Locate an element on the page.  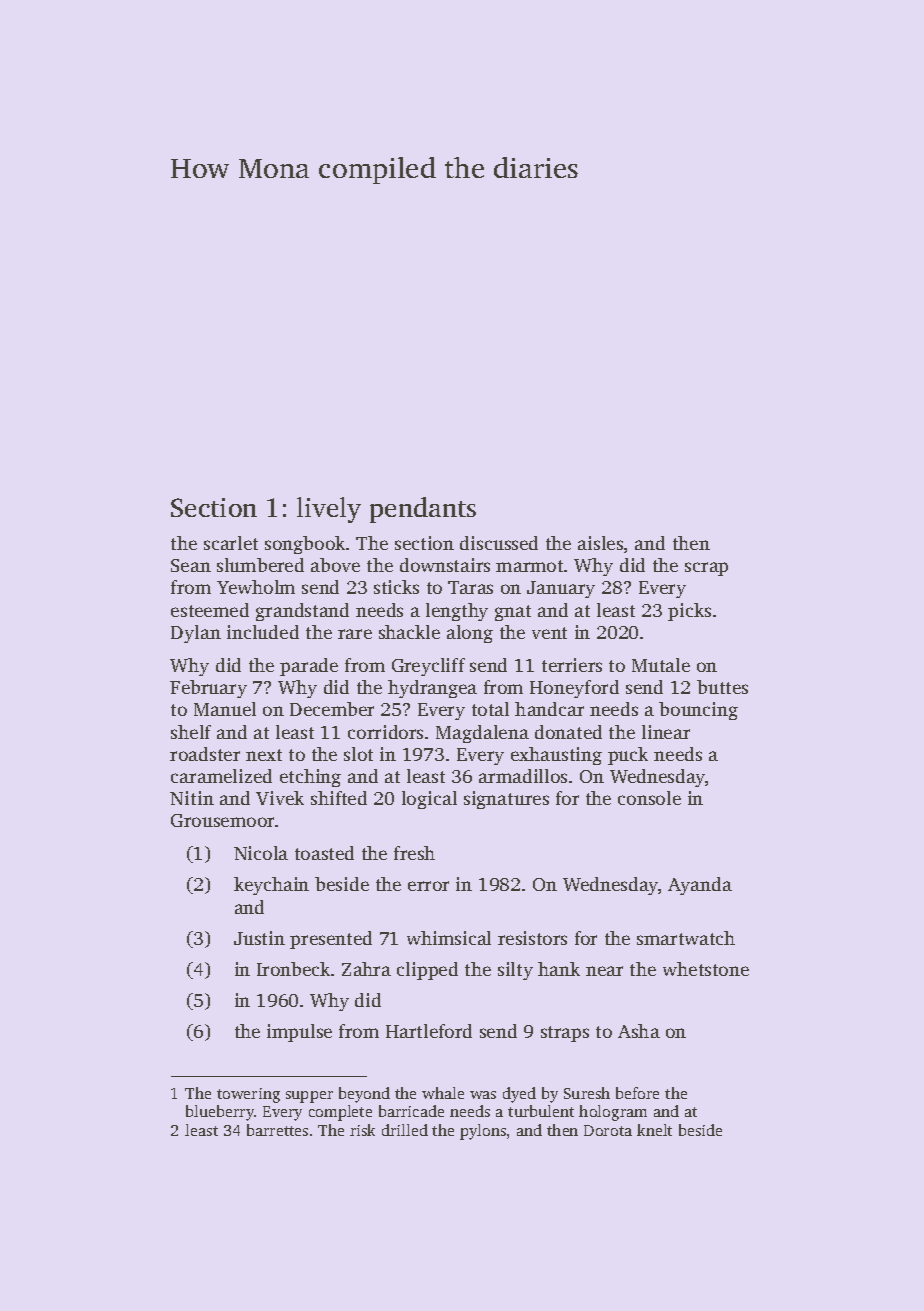
scarlet is located at coordinates (231, 543).
